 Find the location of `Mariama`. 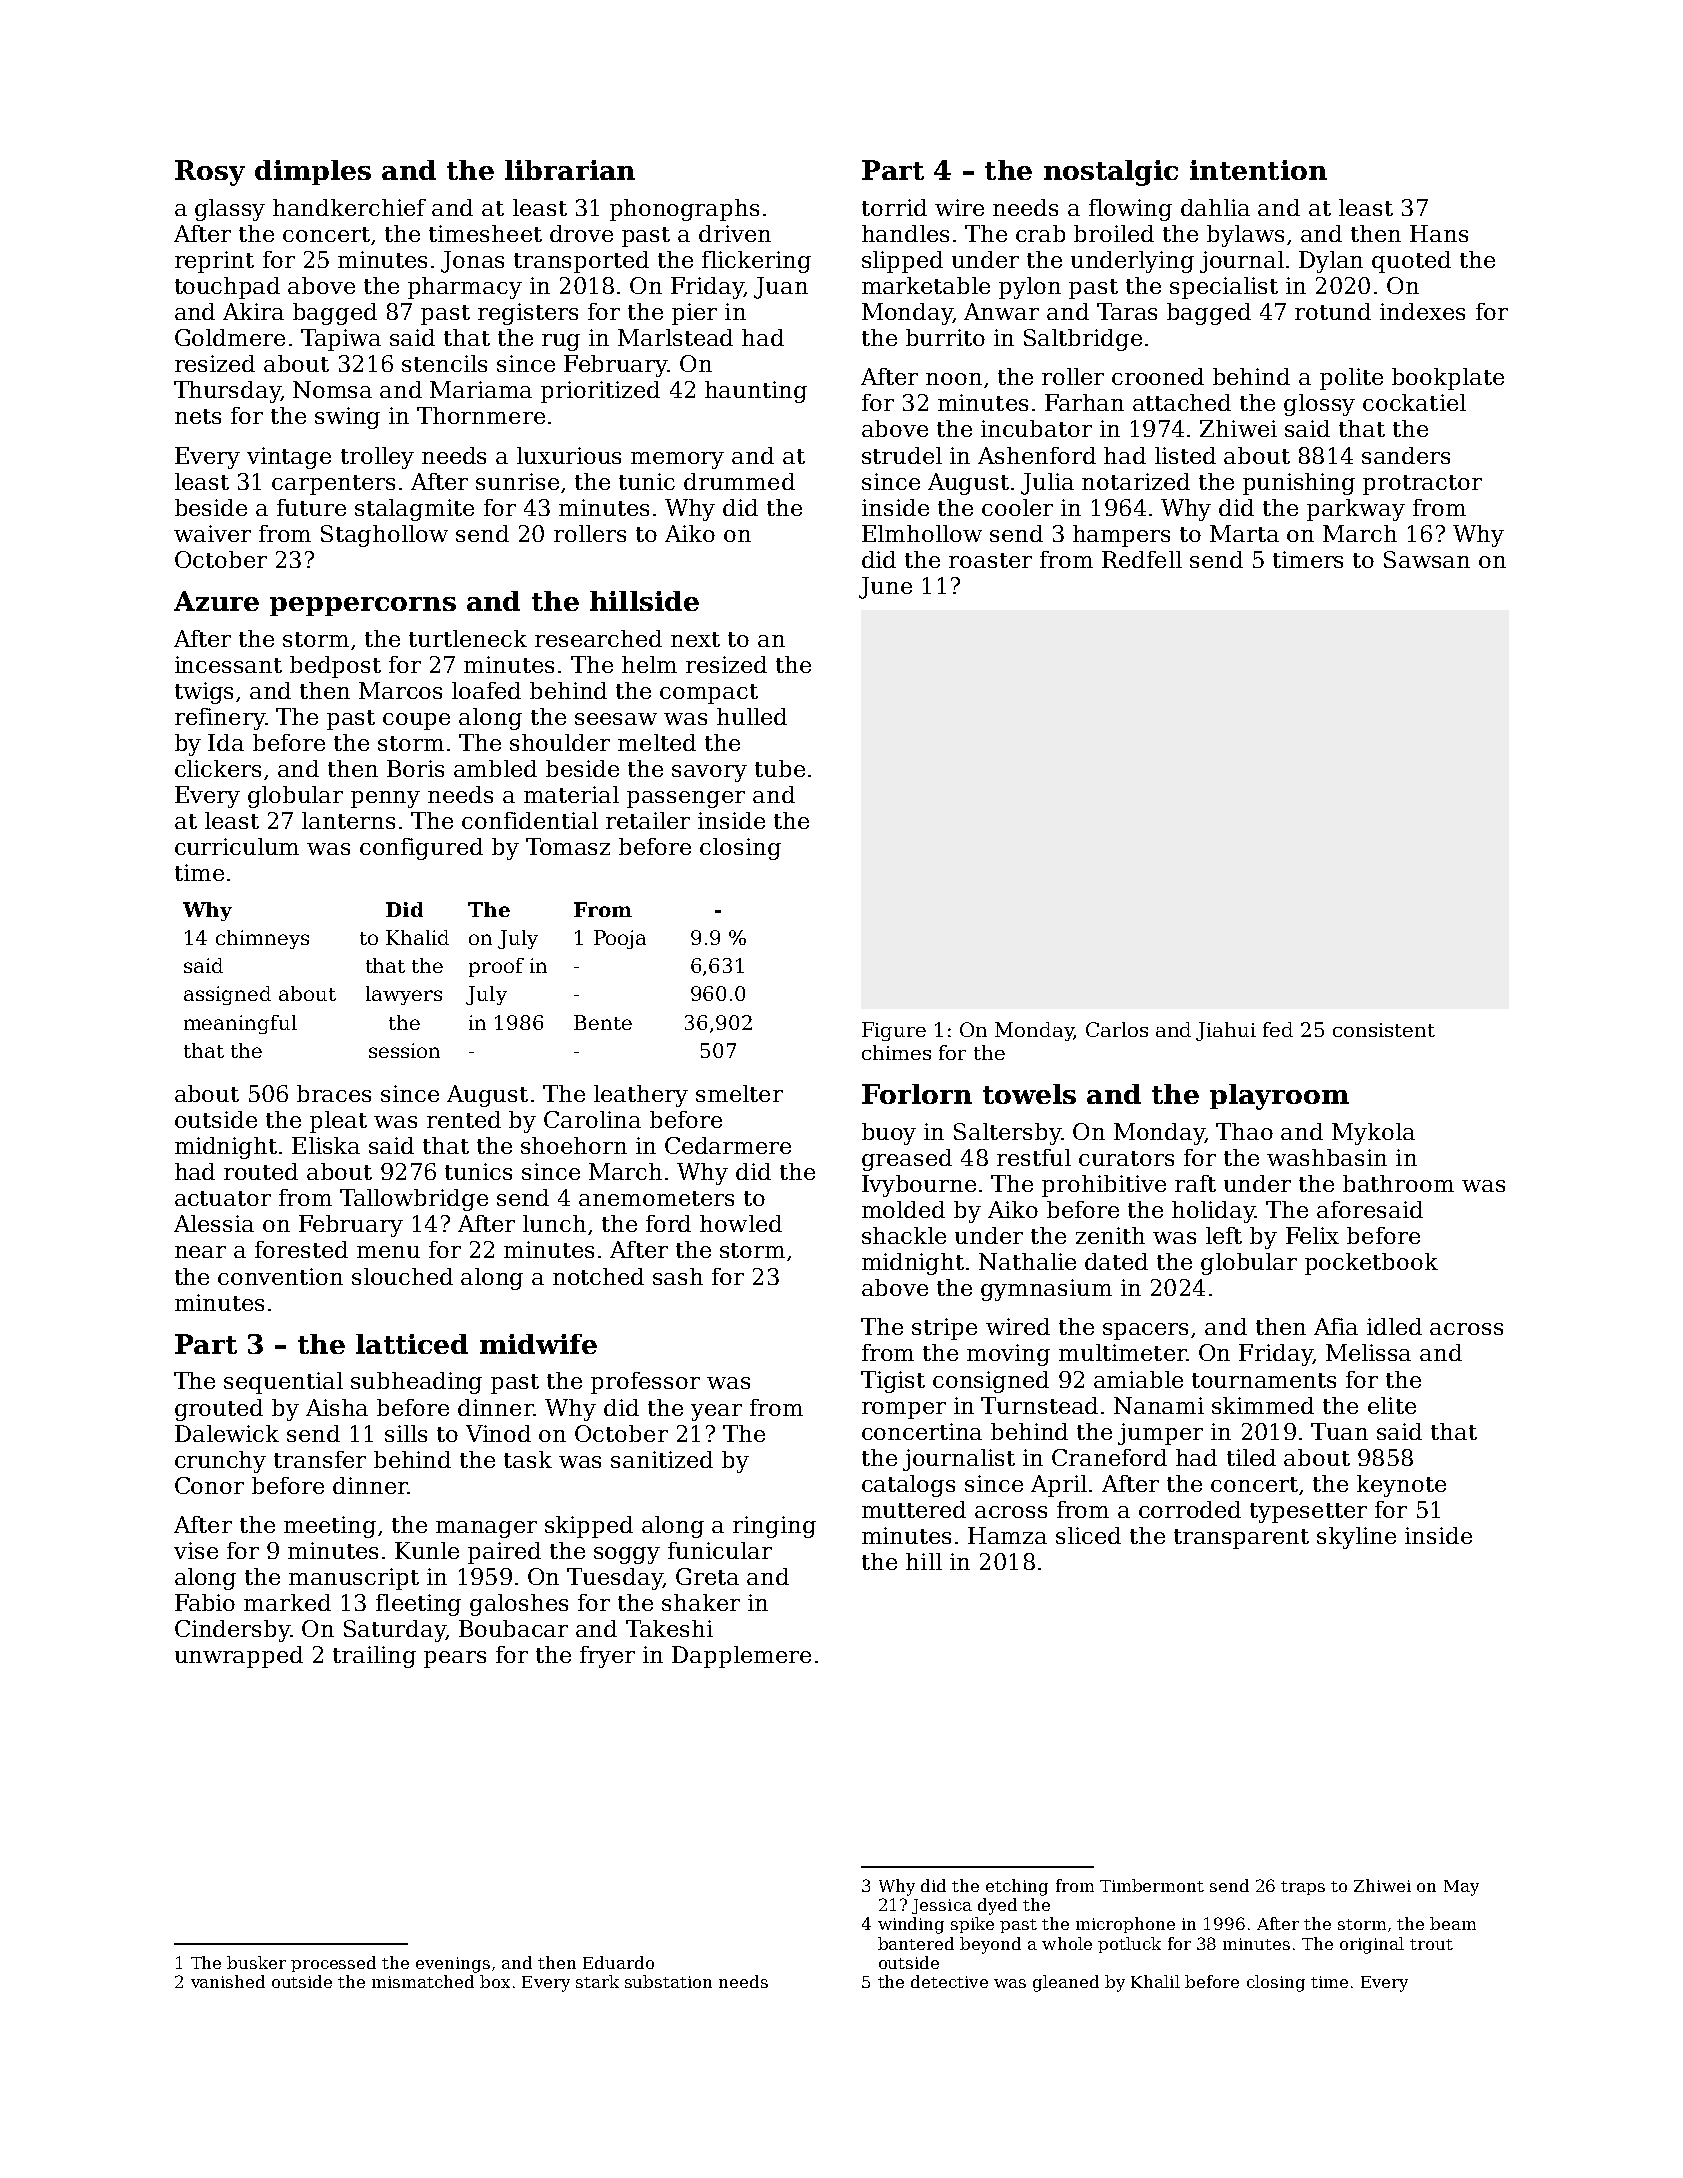

Mariama is located at coordinates (481, 389).
